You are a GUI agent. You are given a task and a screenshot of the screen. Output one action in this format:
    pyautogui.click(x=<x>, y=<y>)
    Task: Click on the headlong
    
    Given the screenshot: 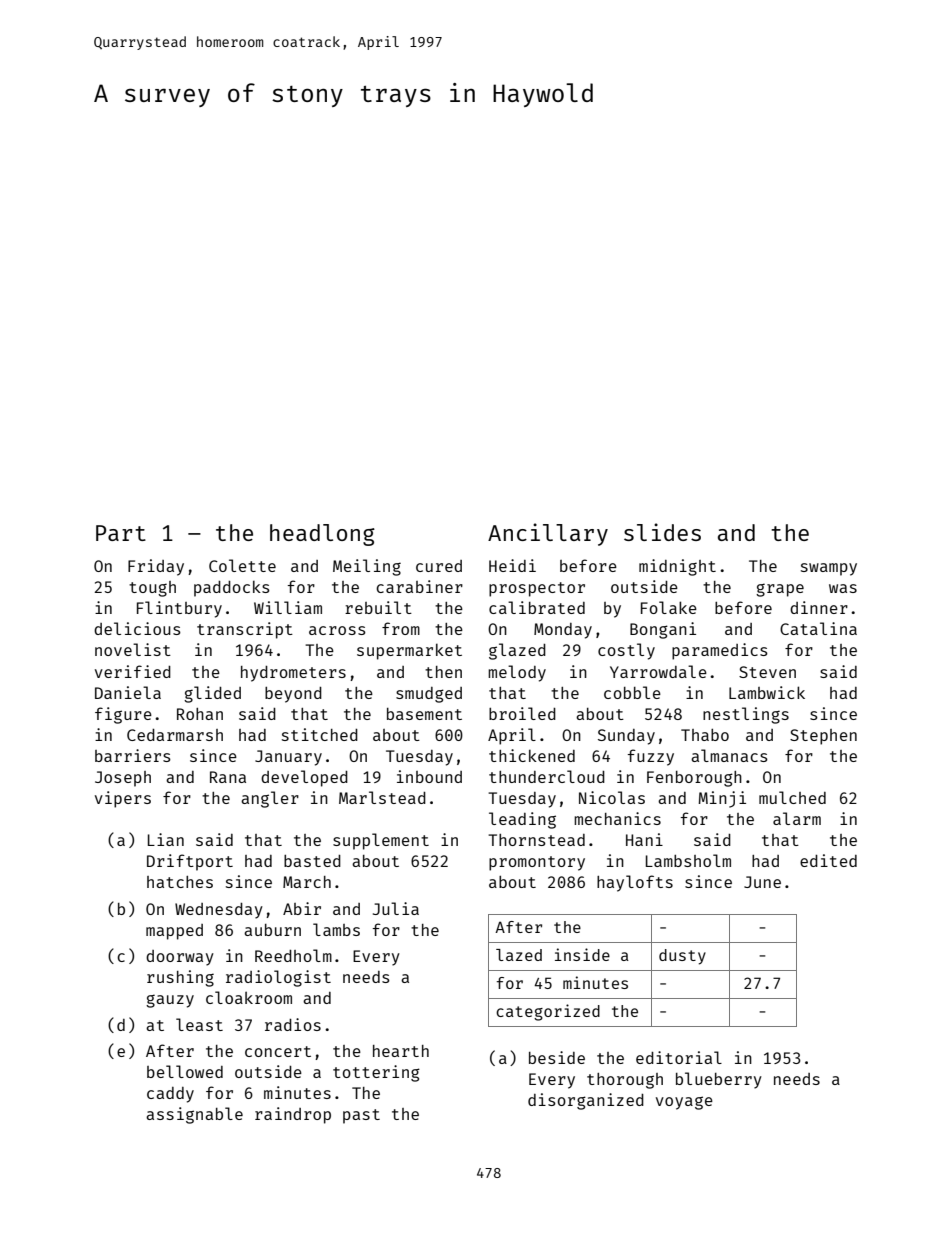 What is the action you would take?
    pyautogui.click(x=322, y=535)
